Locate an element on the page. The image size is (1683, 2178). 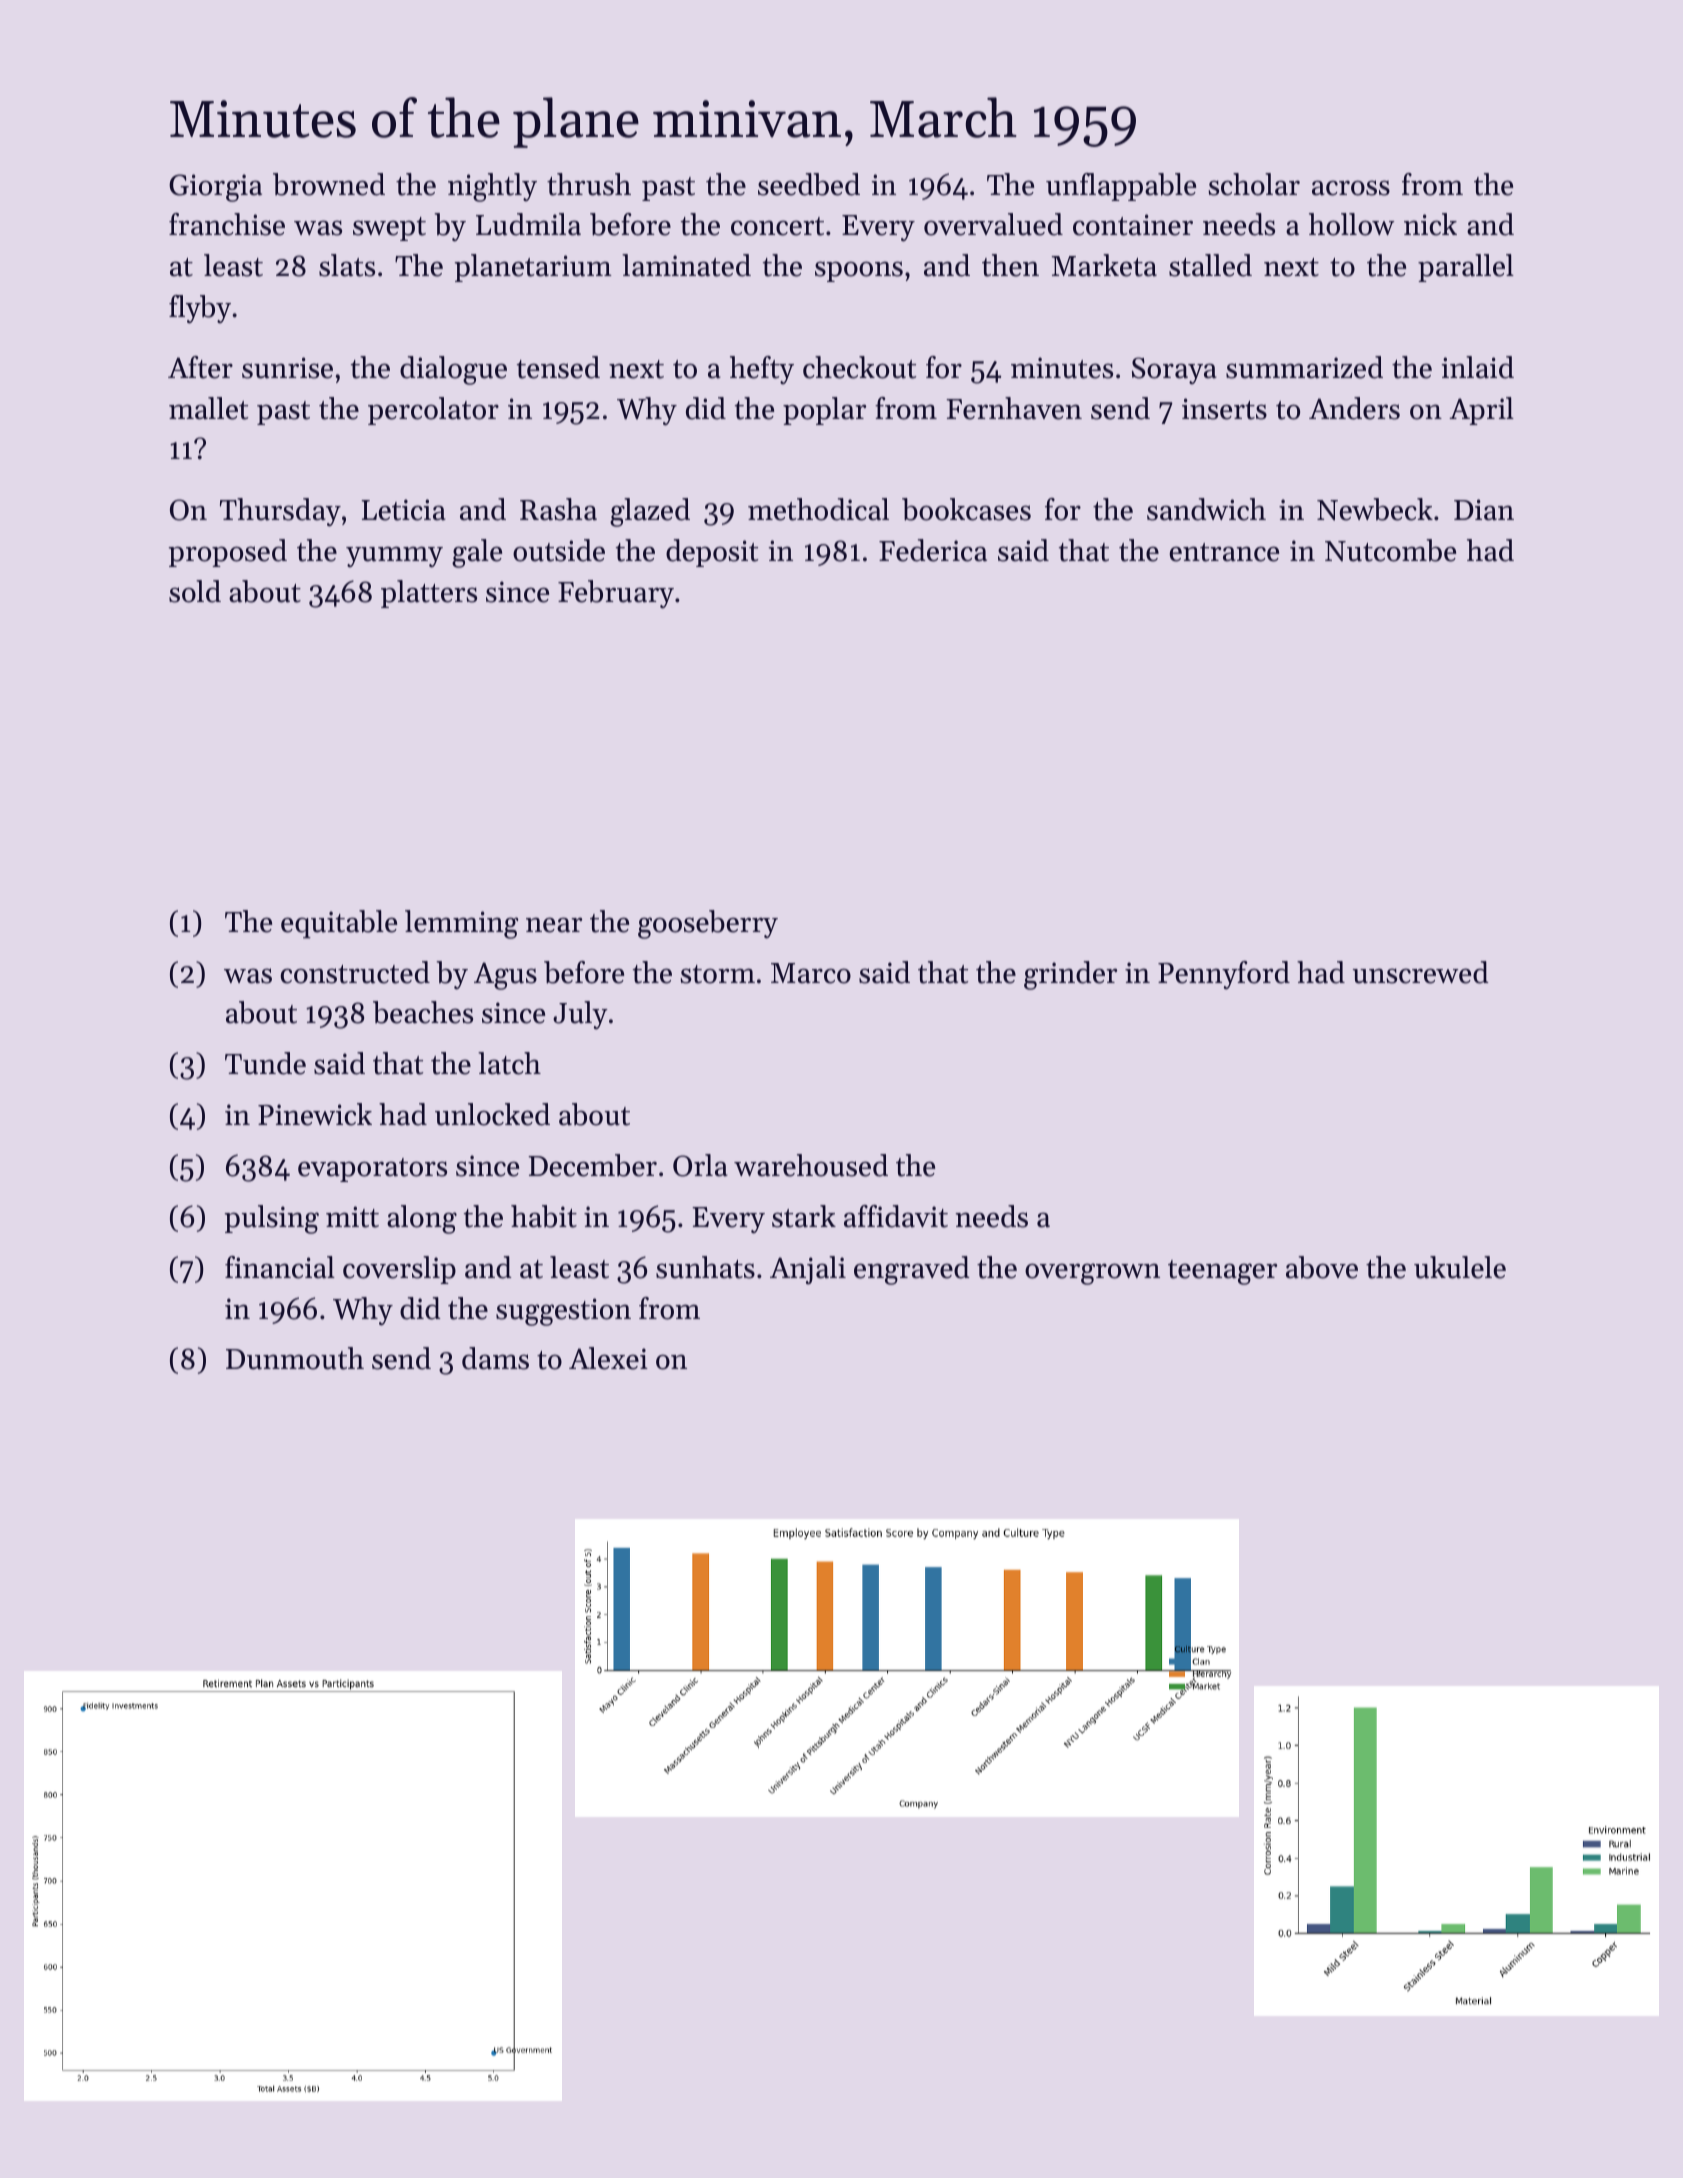
mallet is located at coordinates (208, 408).
